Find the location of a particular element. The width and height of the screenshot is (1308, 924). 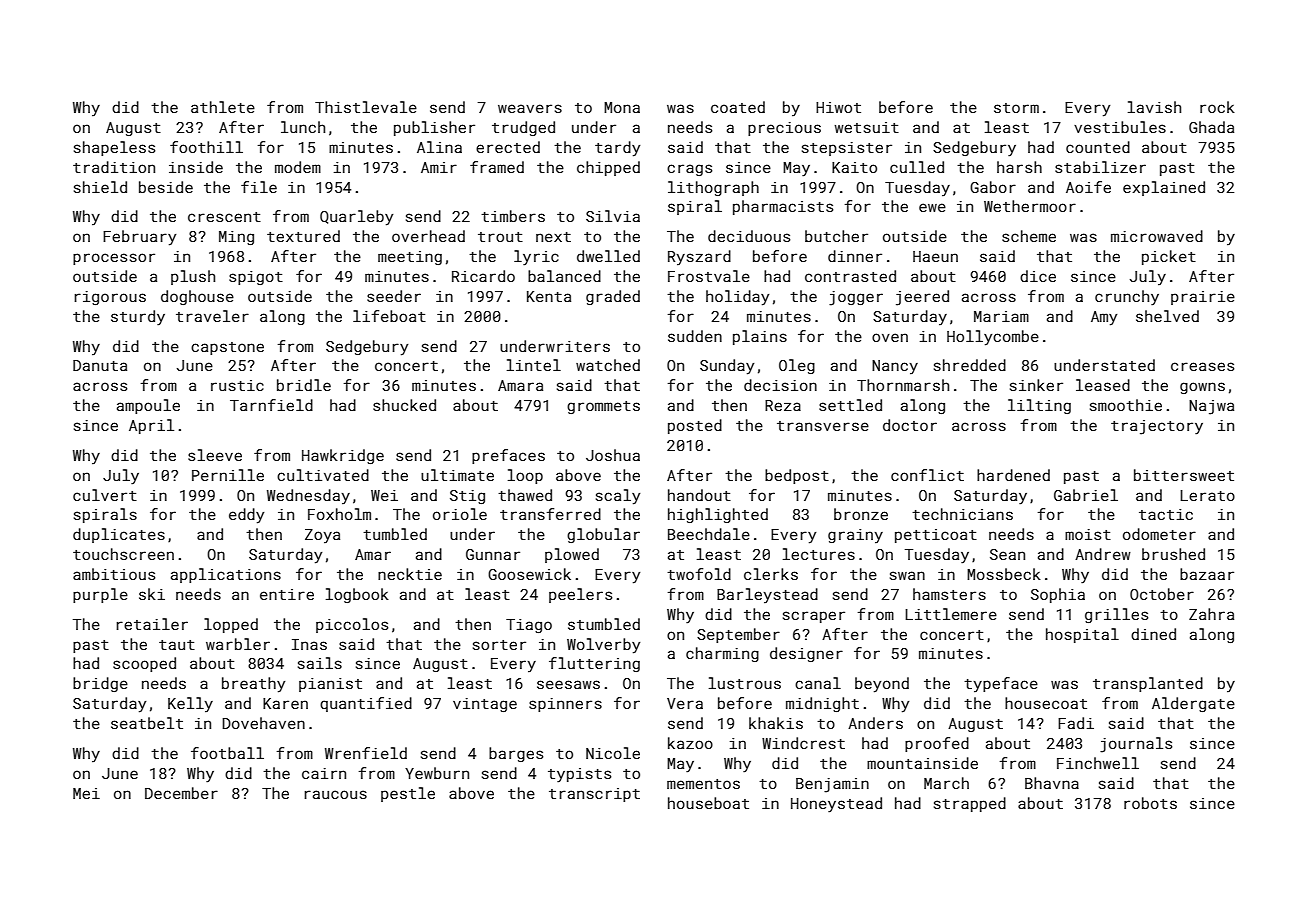

culvert is located at coordinates (105, 495).
